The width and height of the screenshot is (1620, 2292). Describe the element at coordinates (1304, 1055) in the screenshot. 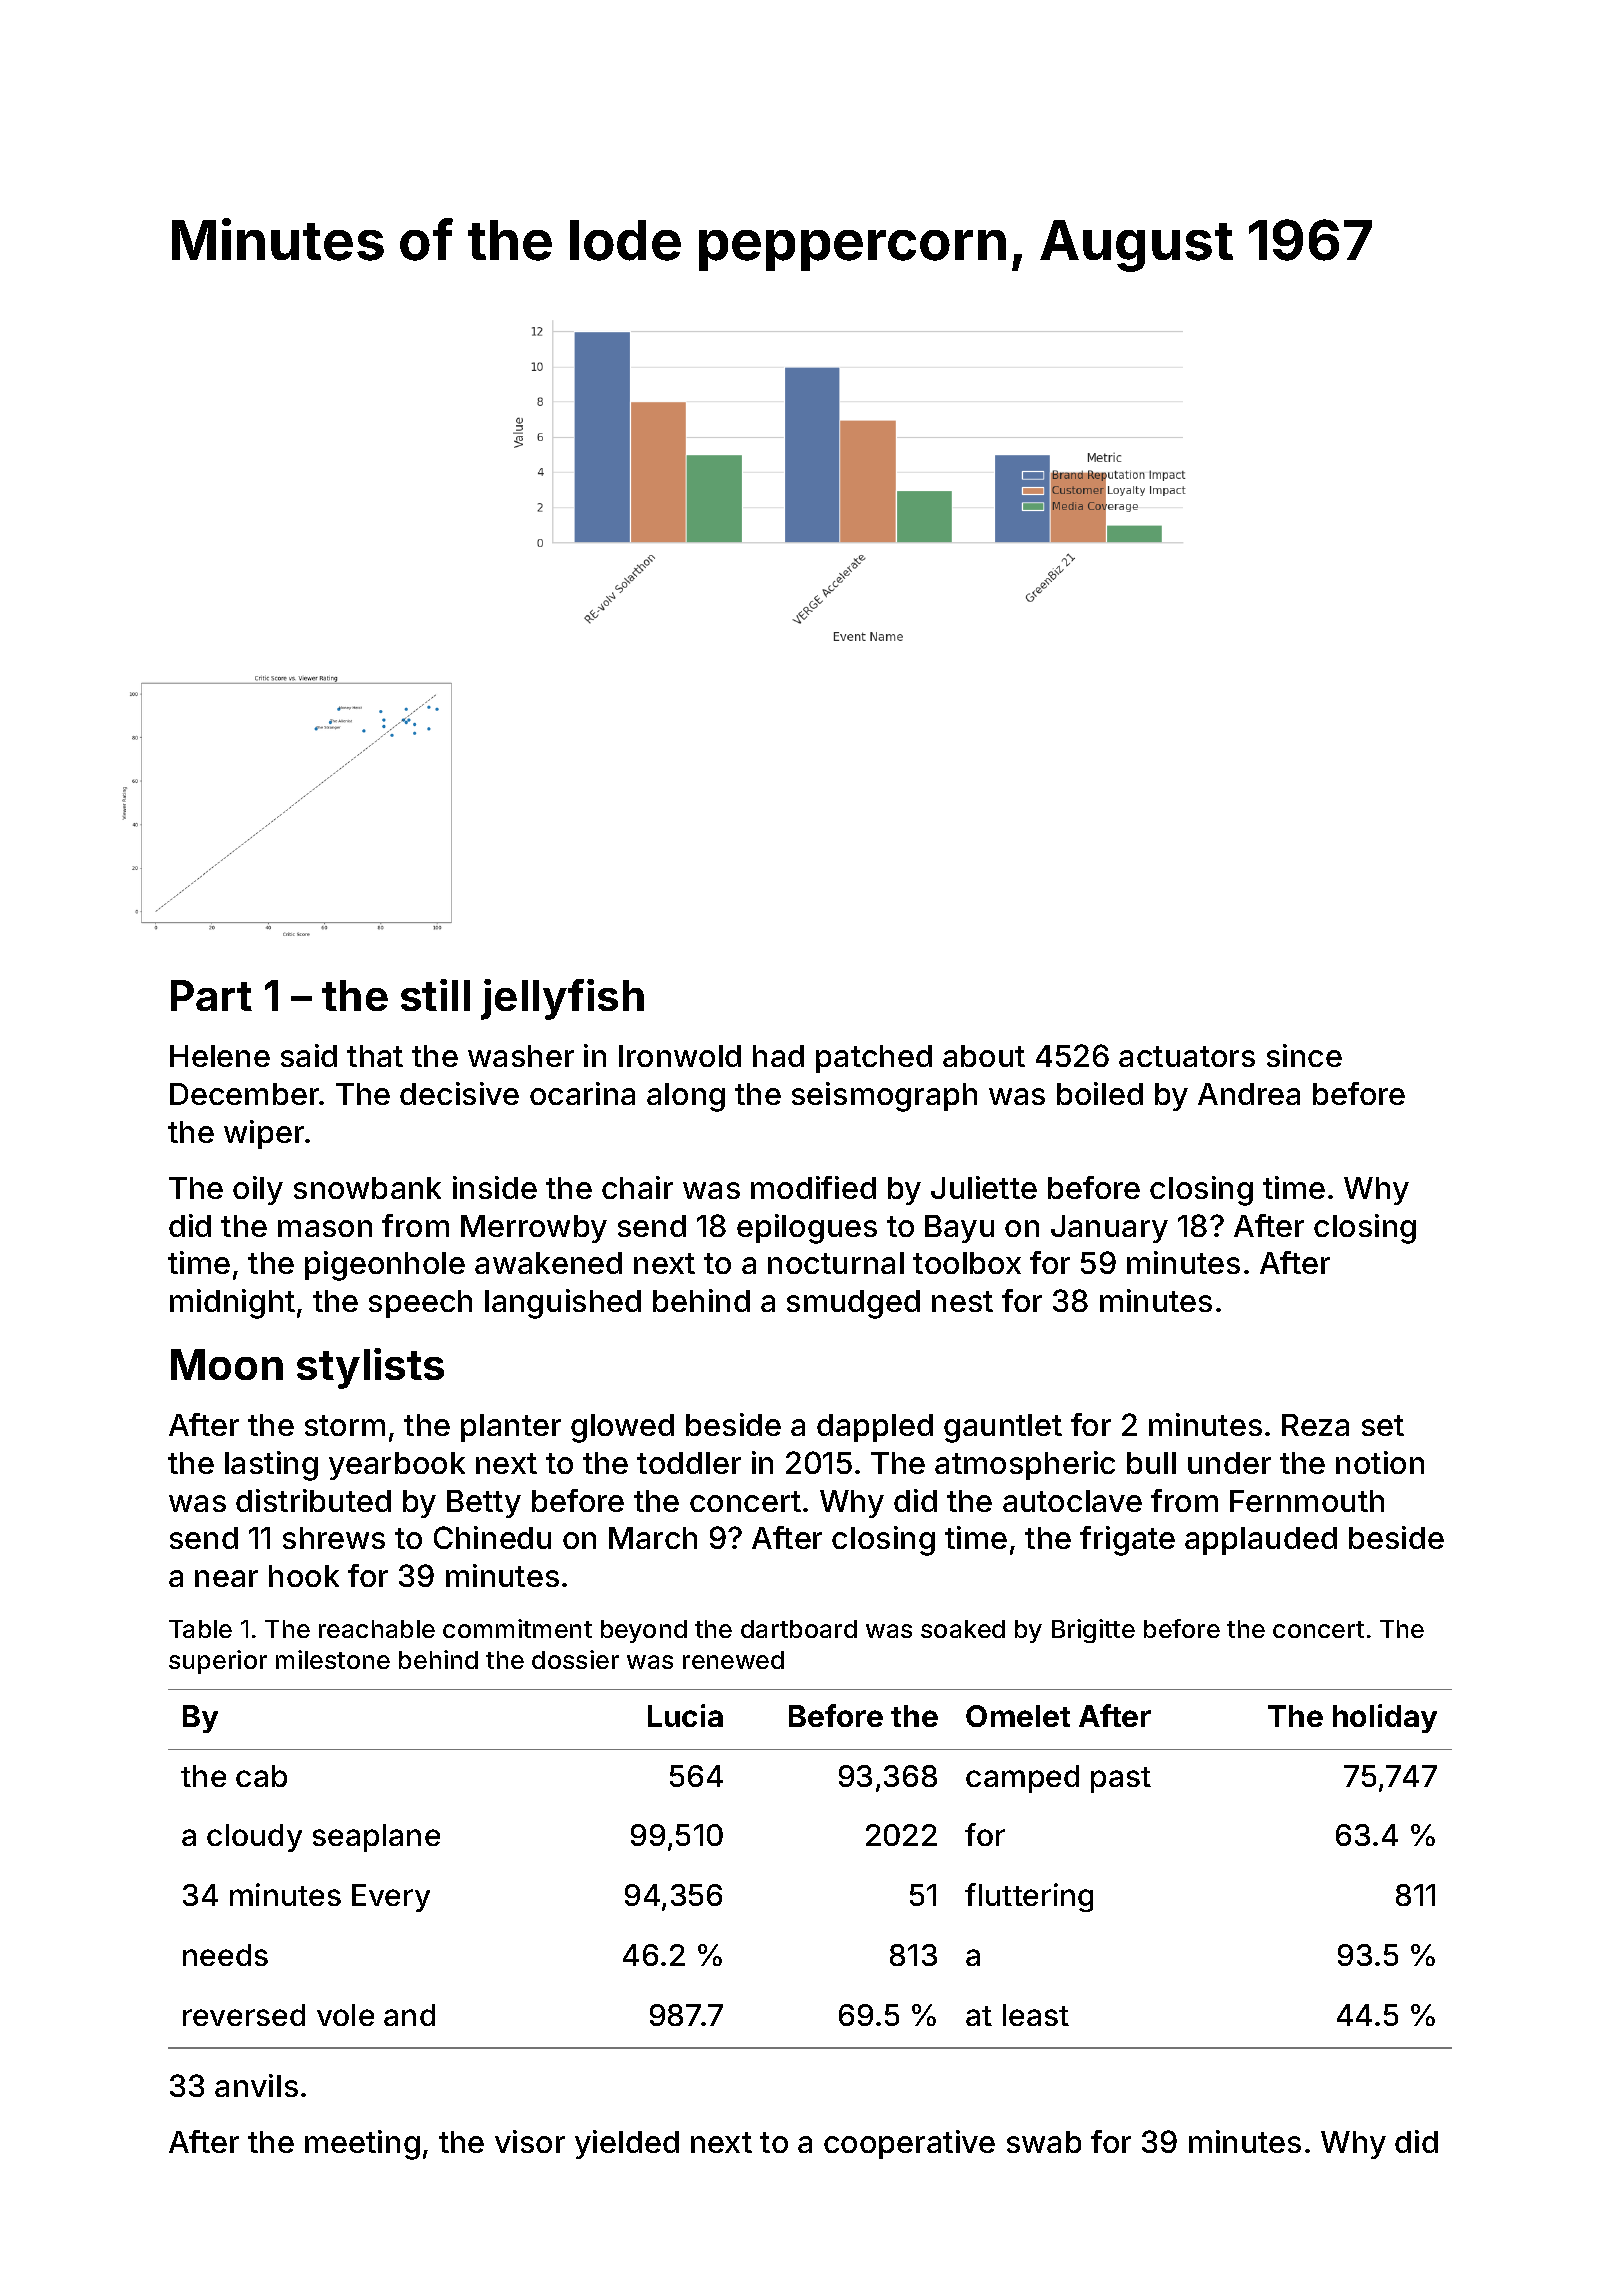

I see `since` at that location.
